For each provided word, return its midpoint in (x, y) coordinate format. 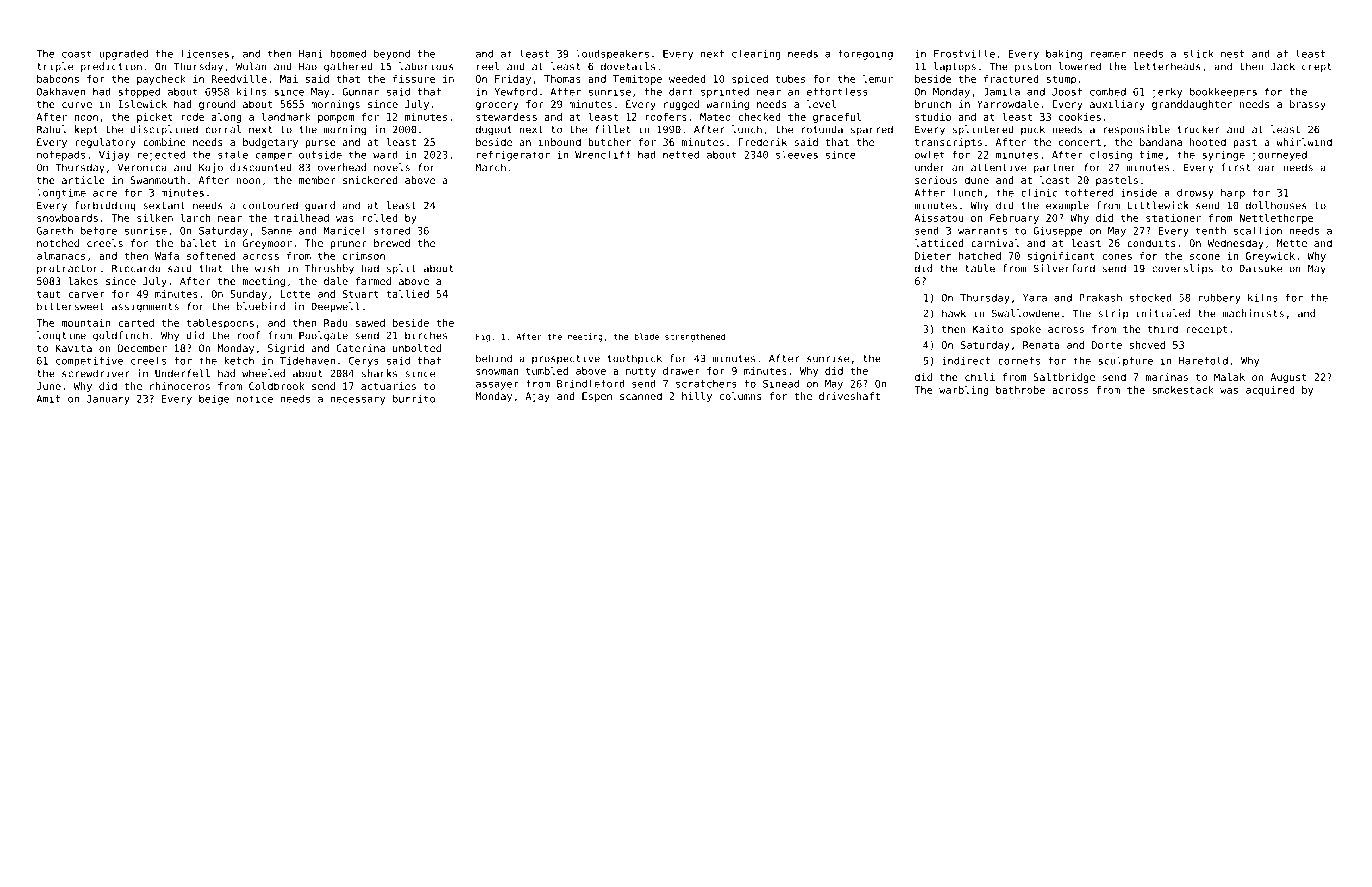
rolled (380, 218)
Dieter (933, 256)
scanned (641, 396)
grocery (497, 106)
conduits (1151, 243)
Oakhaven (61, 91)
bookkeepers (1223, 92)
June (49, 386)
